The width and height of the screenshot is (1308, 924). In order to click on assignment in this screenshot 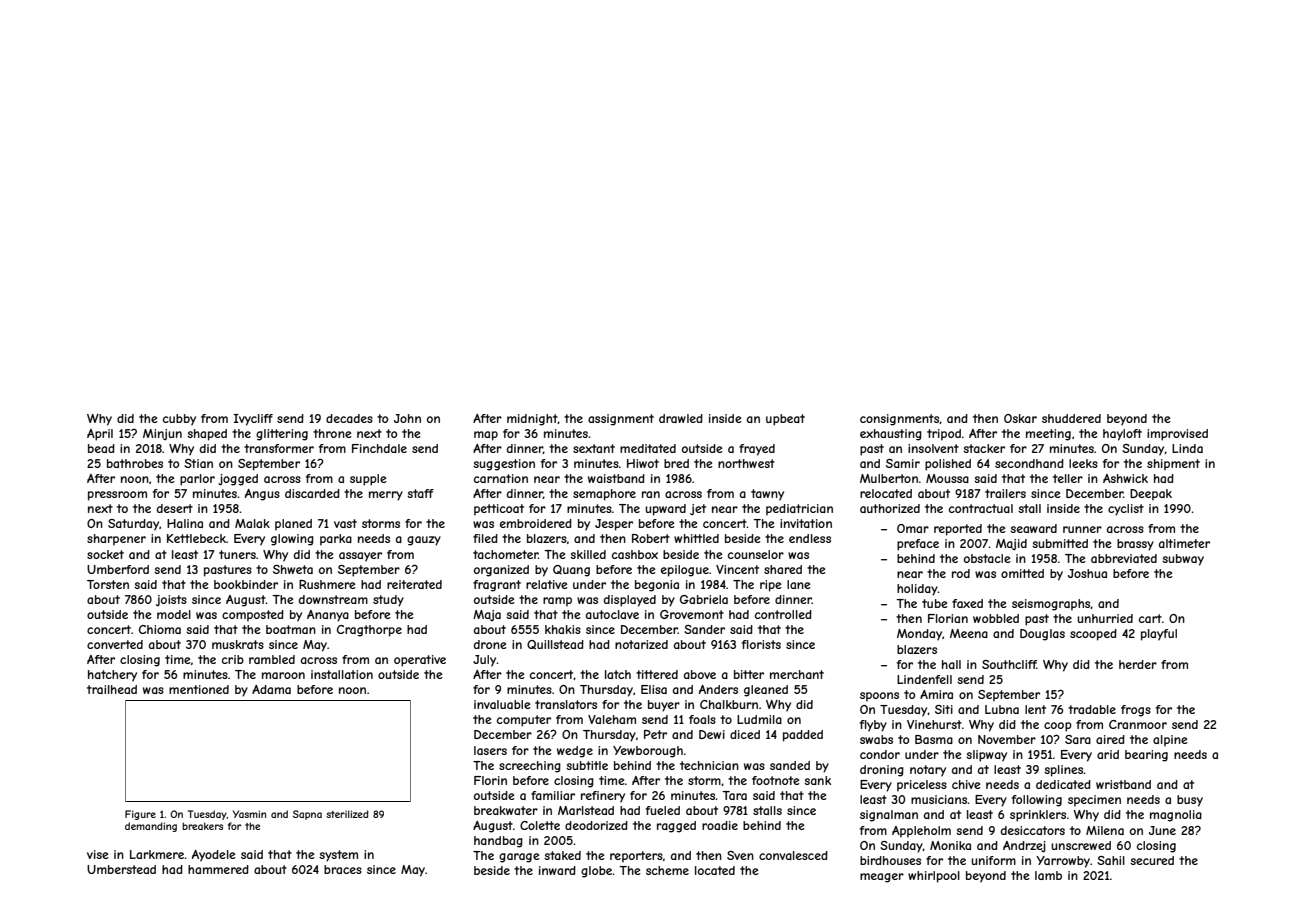, I will do `click(621, 420)`.
